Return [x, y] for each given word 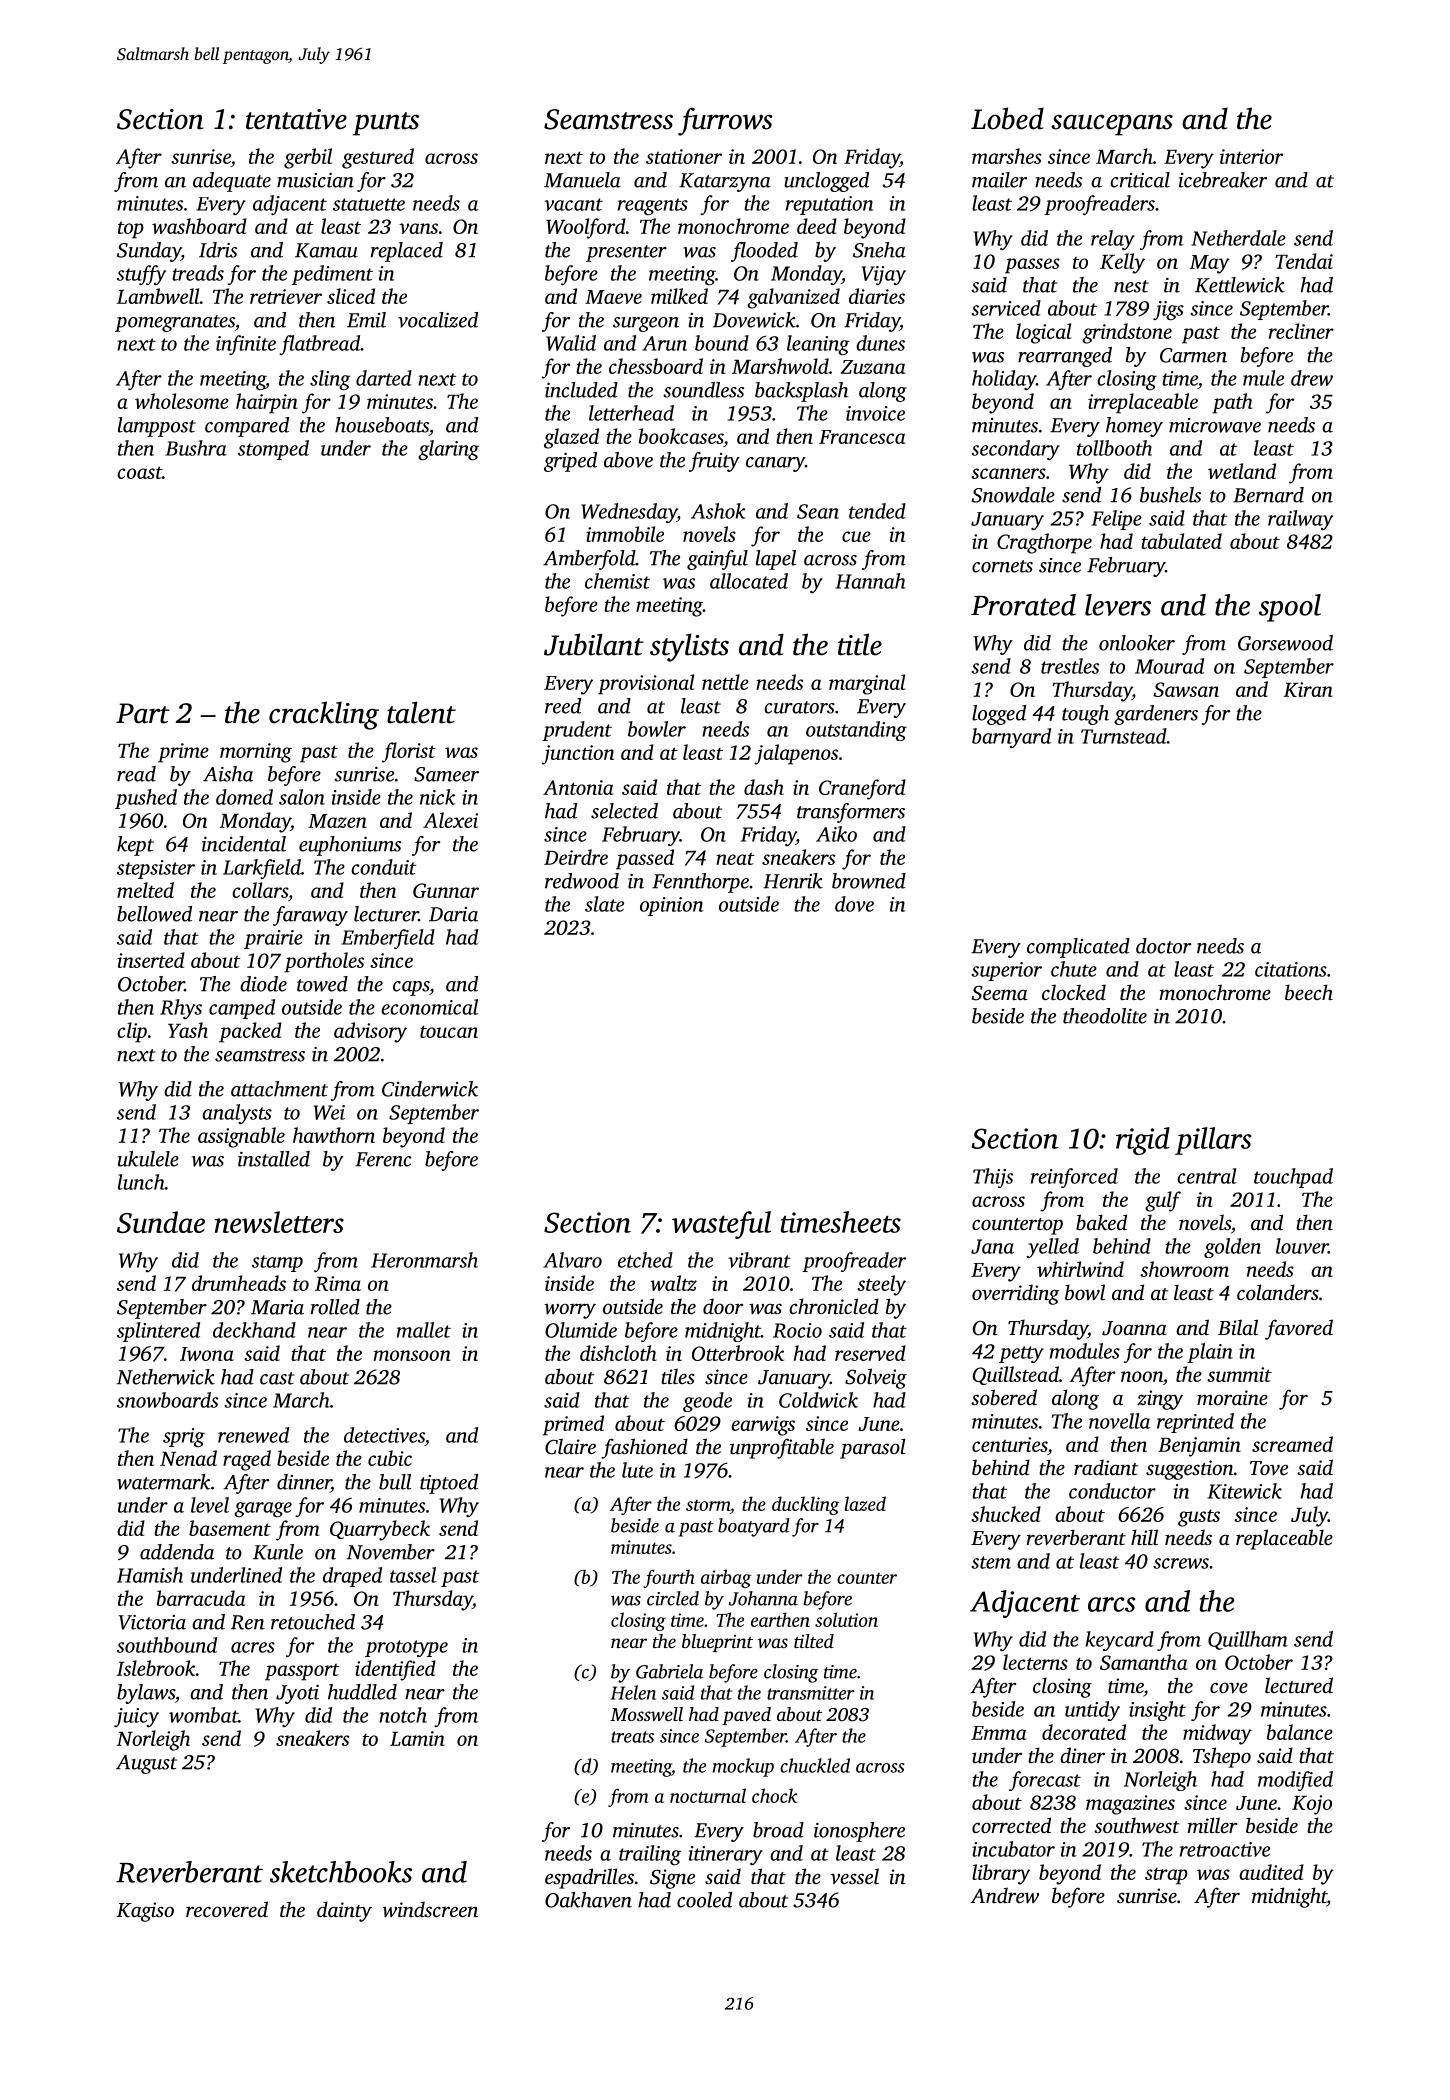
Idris [218, 250]
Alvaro [572, 1260]
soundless [703, 390]
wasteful [721, 1225]
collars [260, 890]
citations [1291, 969]
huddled [362, 1692]
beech [1309, 992]
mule [1263, 378]
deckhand [254, 1330]
